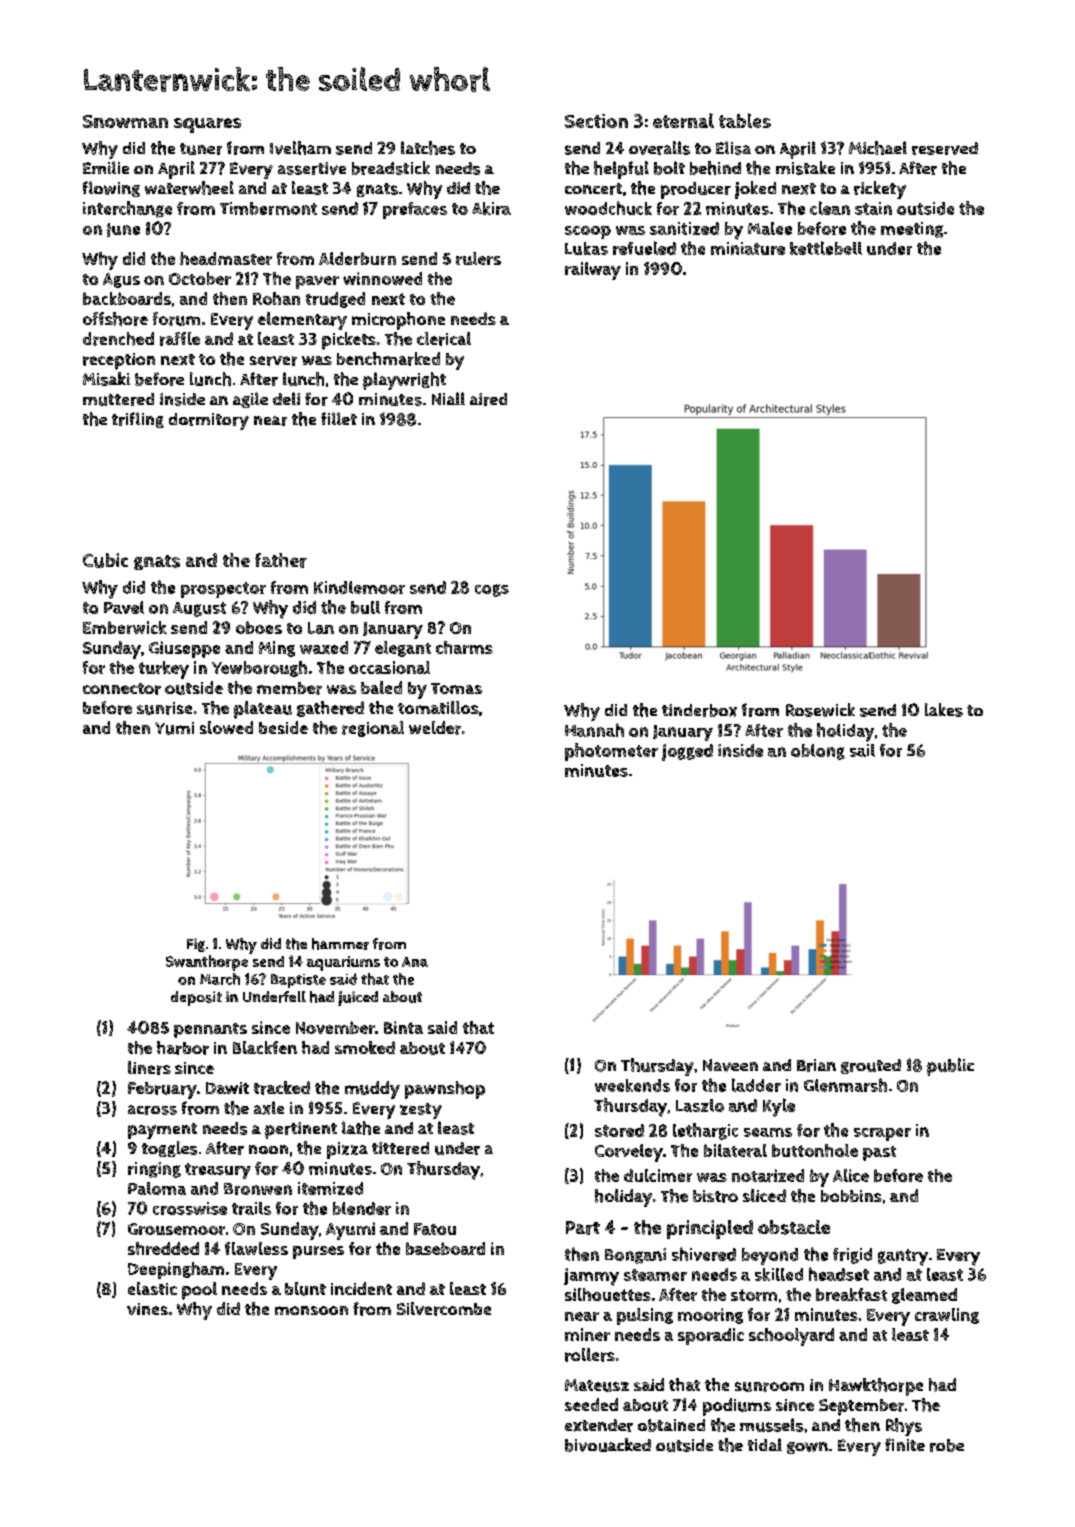 This image has height=1527, width=1075. I want to click on reserved, so click(945, 148).
